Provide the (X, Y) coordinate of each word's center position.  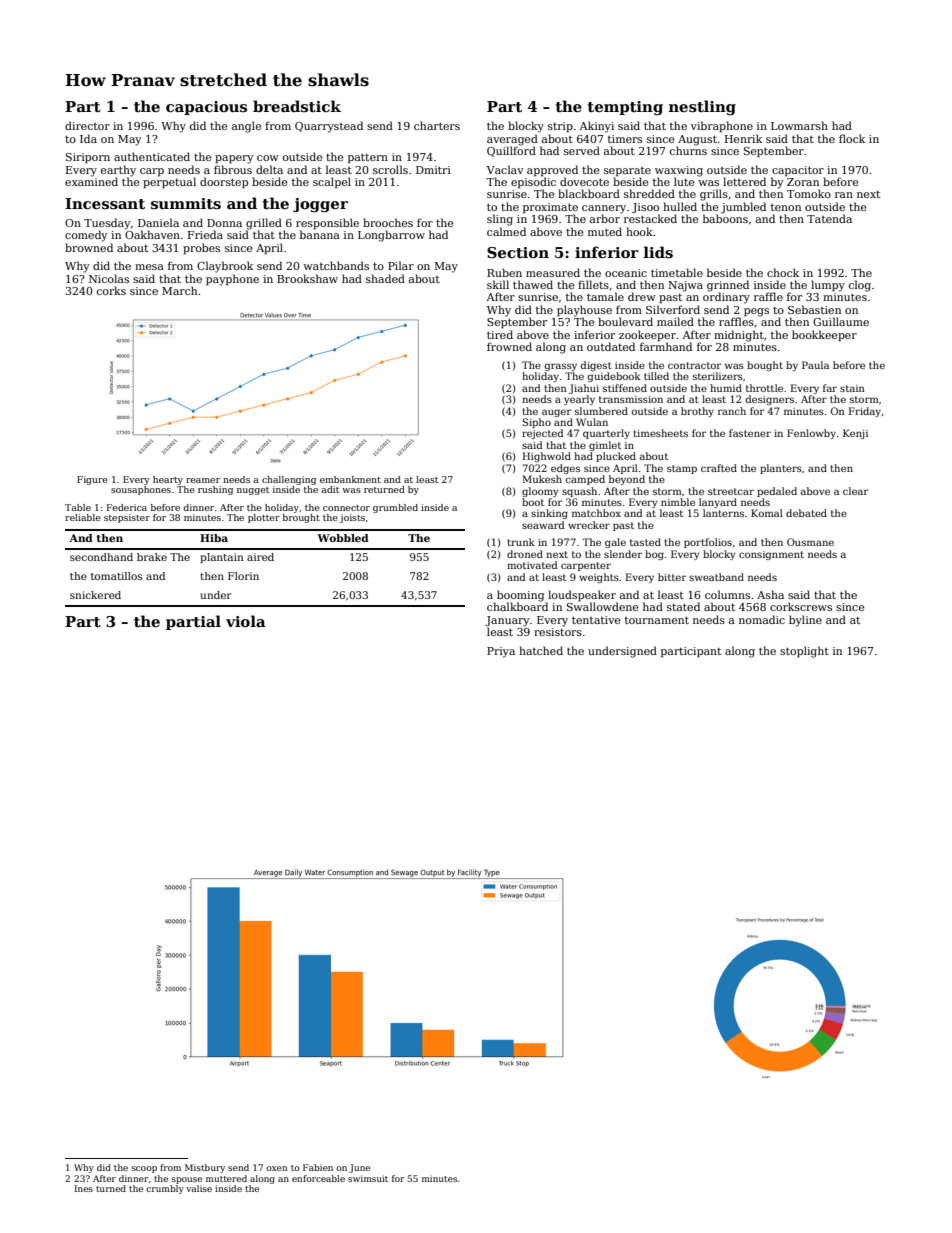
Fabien (318, 1167)
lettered (744, 181)
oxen (277, 1168)
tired (500, 334)
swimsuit (368, 1178)
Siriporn (88, 158)
